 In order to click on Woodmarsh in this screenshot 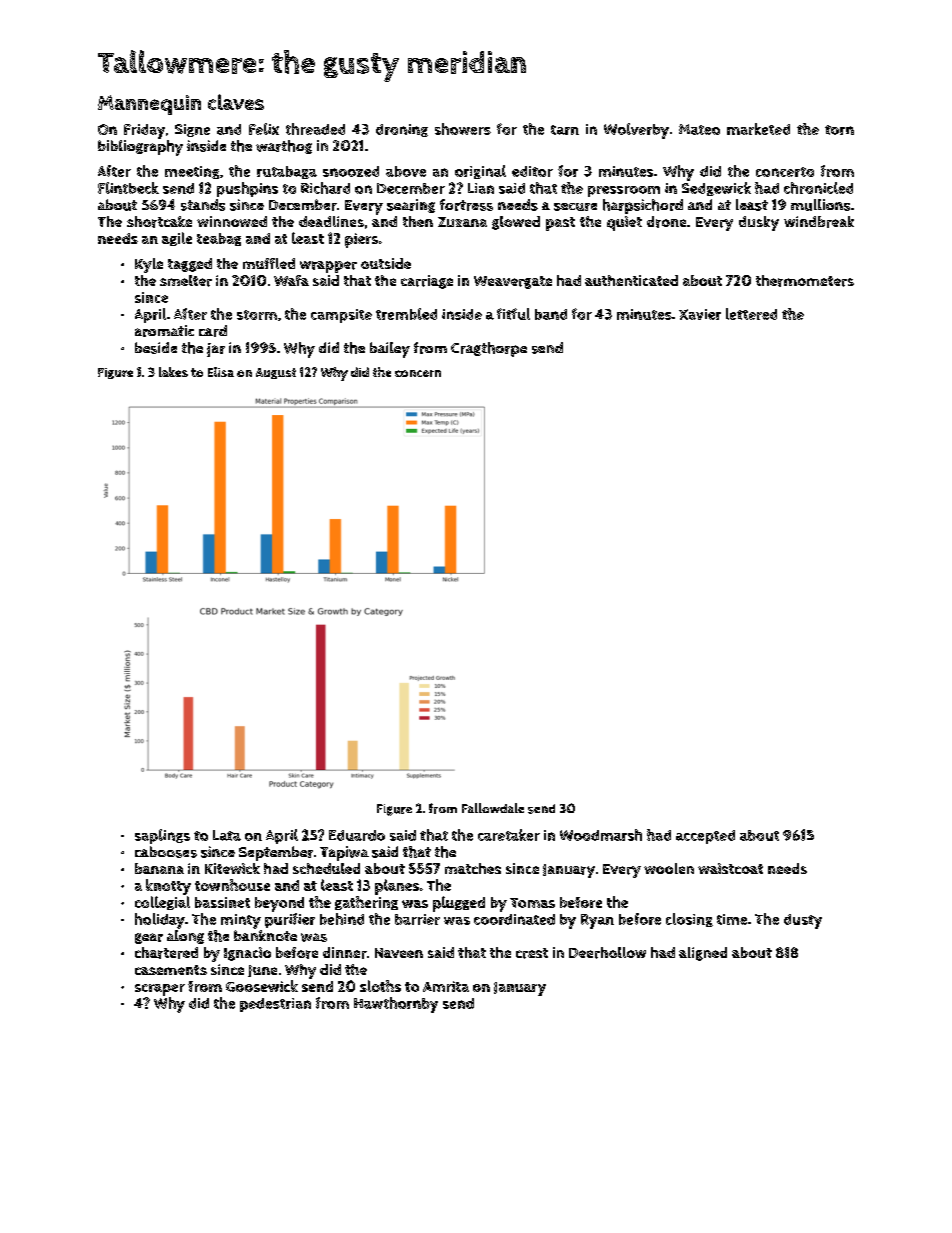, I will do `click(601, 835)`.
